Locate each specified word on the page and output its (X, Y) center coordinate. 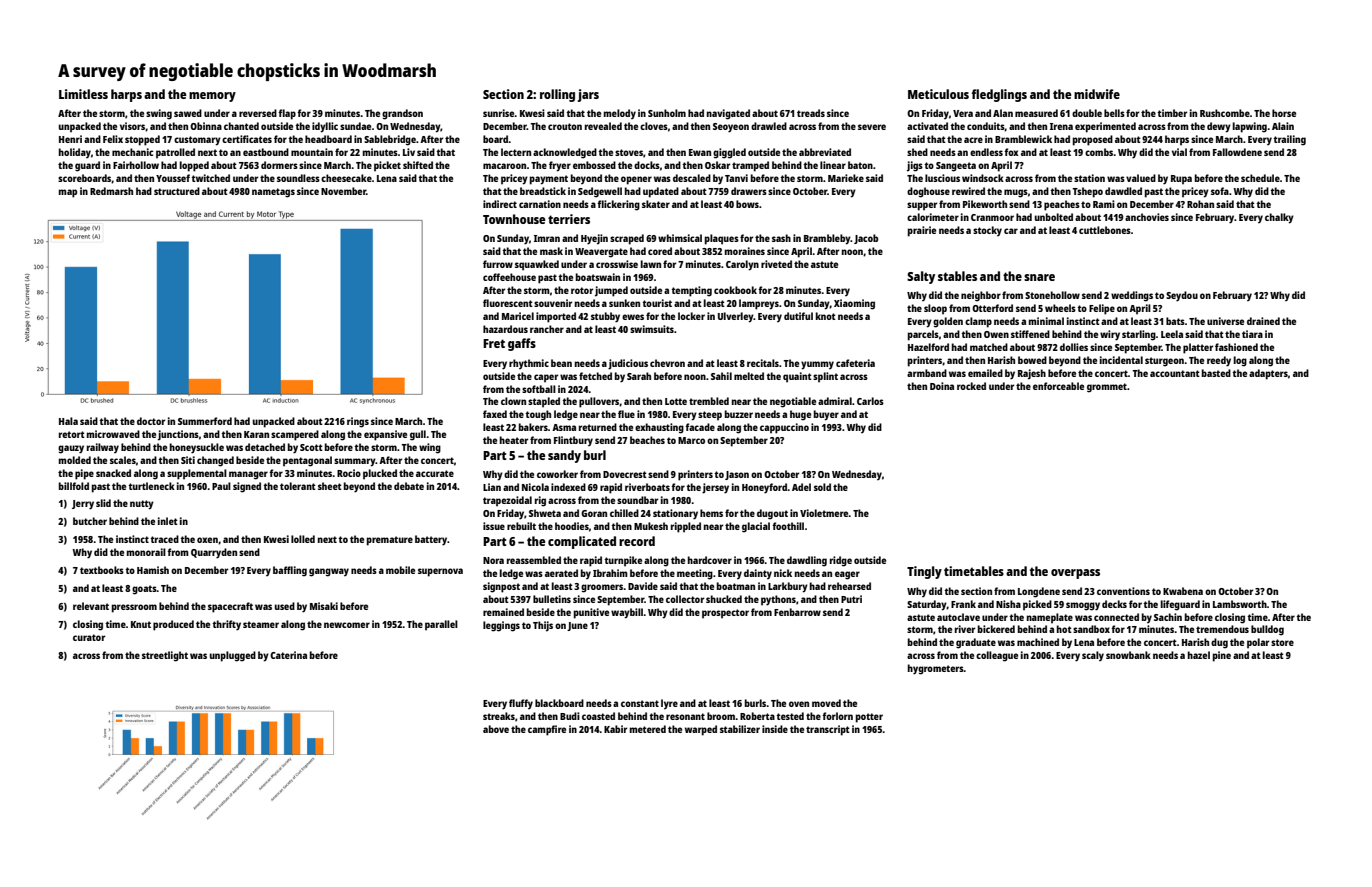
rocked (971, 386)
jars (588, 95)
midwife (1097, 94)
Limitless (83, 94)
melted (749, 376)
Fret (494, 343)
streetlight (165, 656)
